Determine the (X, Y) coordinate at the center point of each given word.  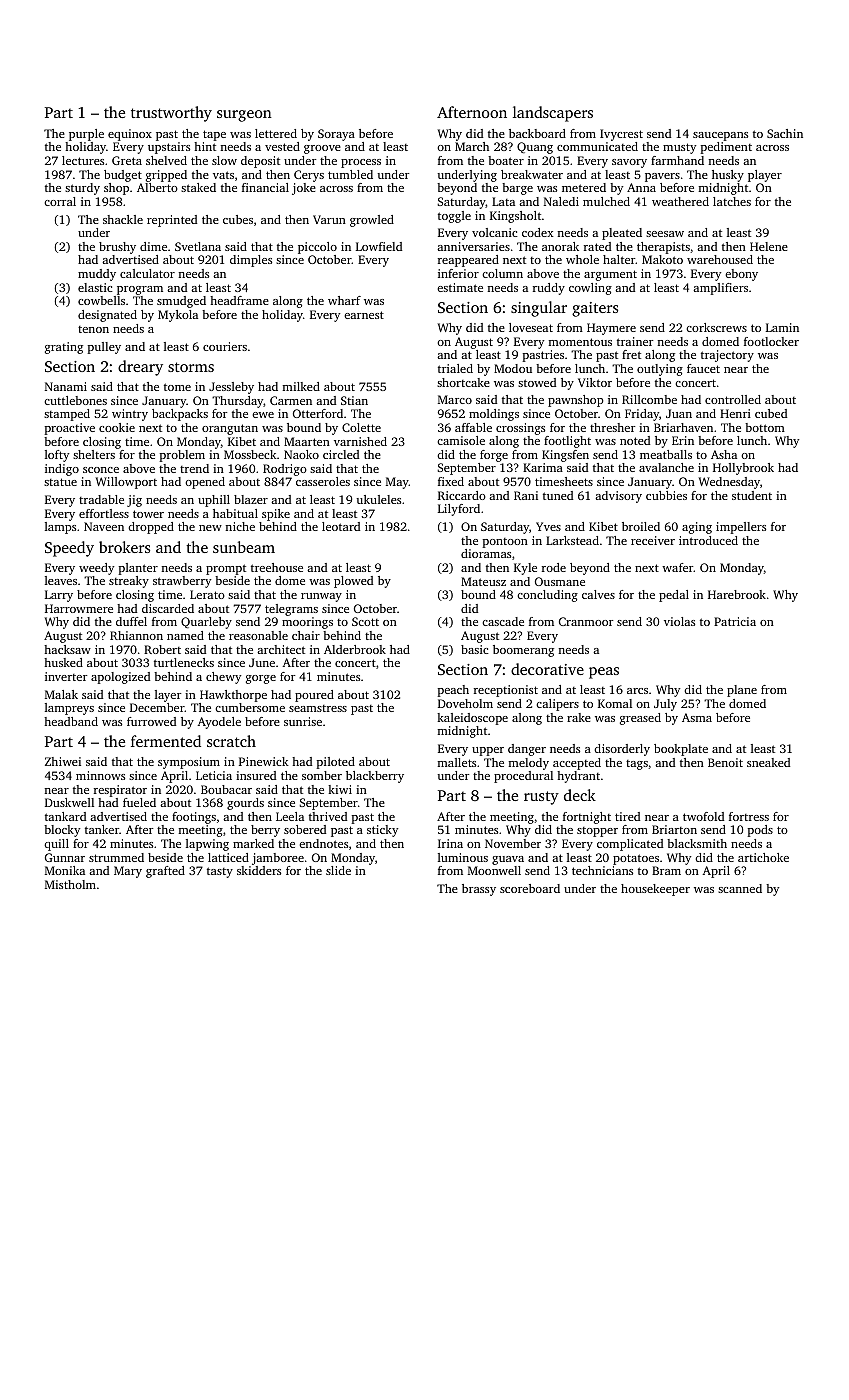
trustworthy (171, 114)
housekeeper (655, 890)
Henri (735, 413)
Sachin (785, 133)
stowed (537, 382)
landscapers (553, 114)
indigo (62, 470)
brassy (479, 890)
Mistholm (70, 884)
